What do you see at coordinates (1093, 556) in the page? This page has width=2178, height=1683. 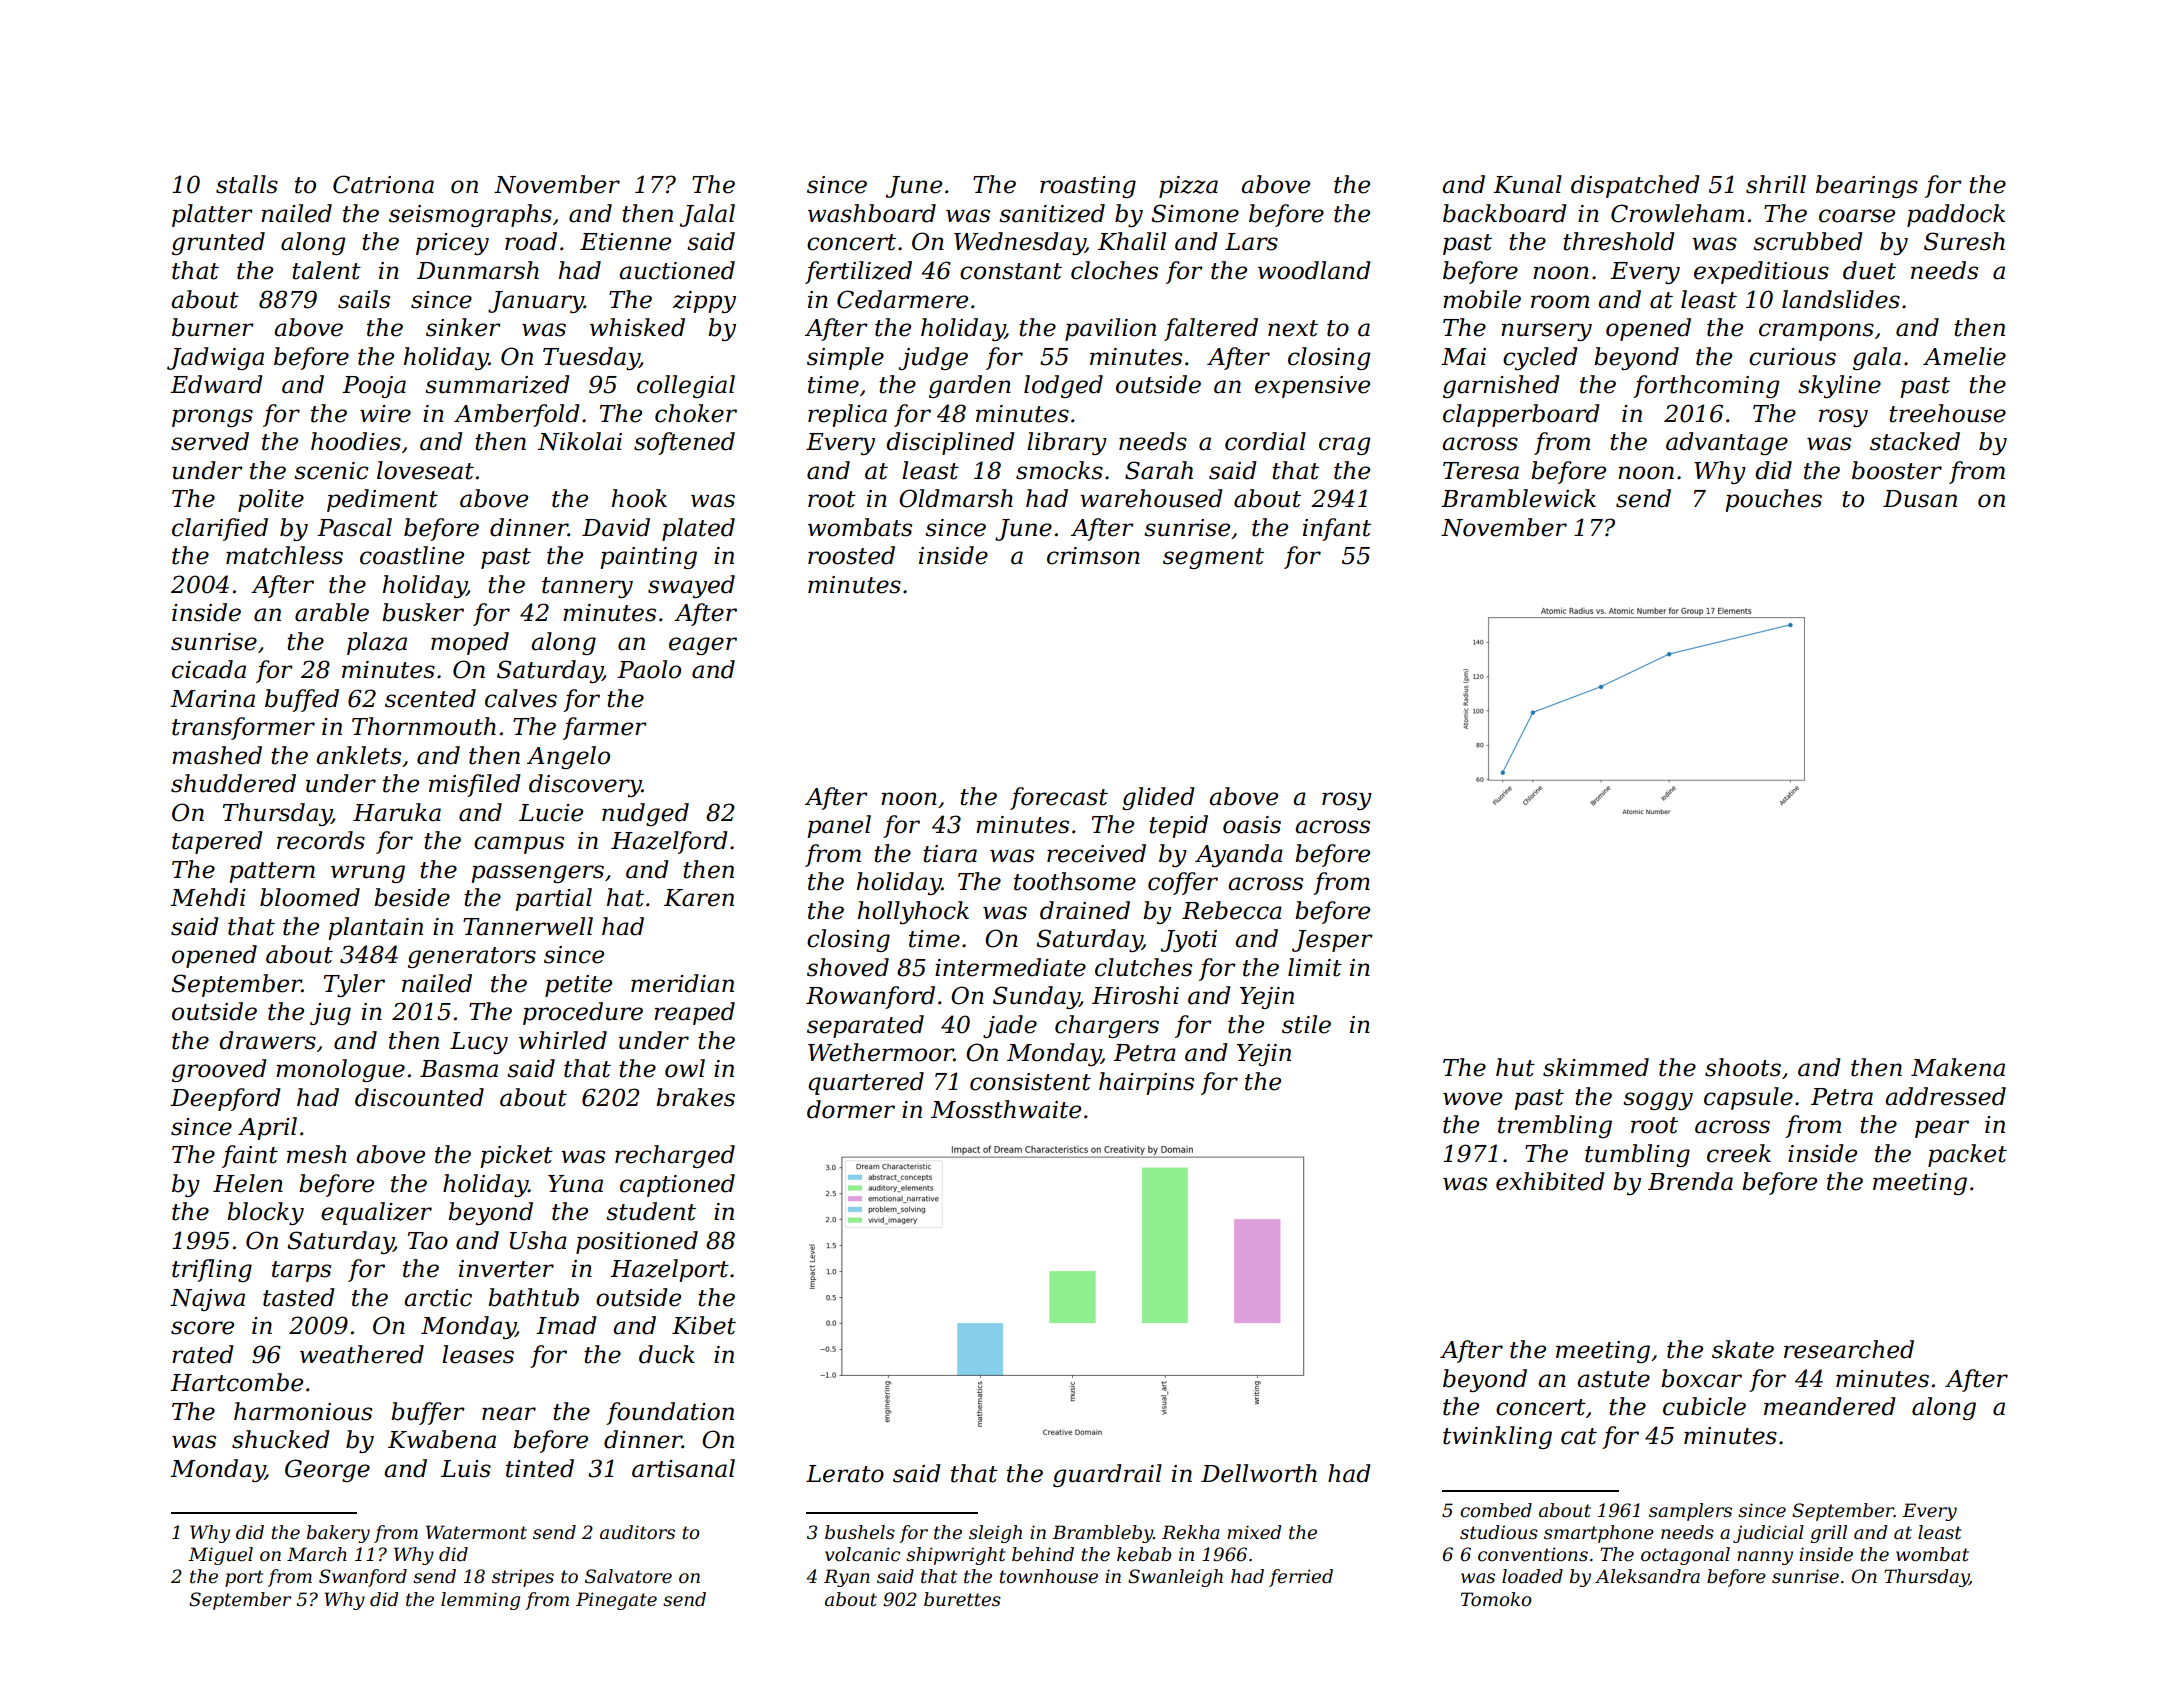 I see `crimson` at bounding box center [1093, 556].
